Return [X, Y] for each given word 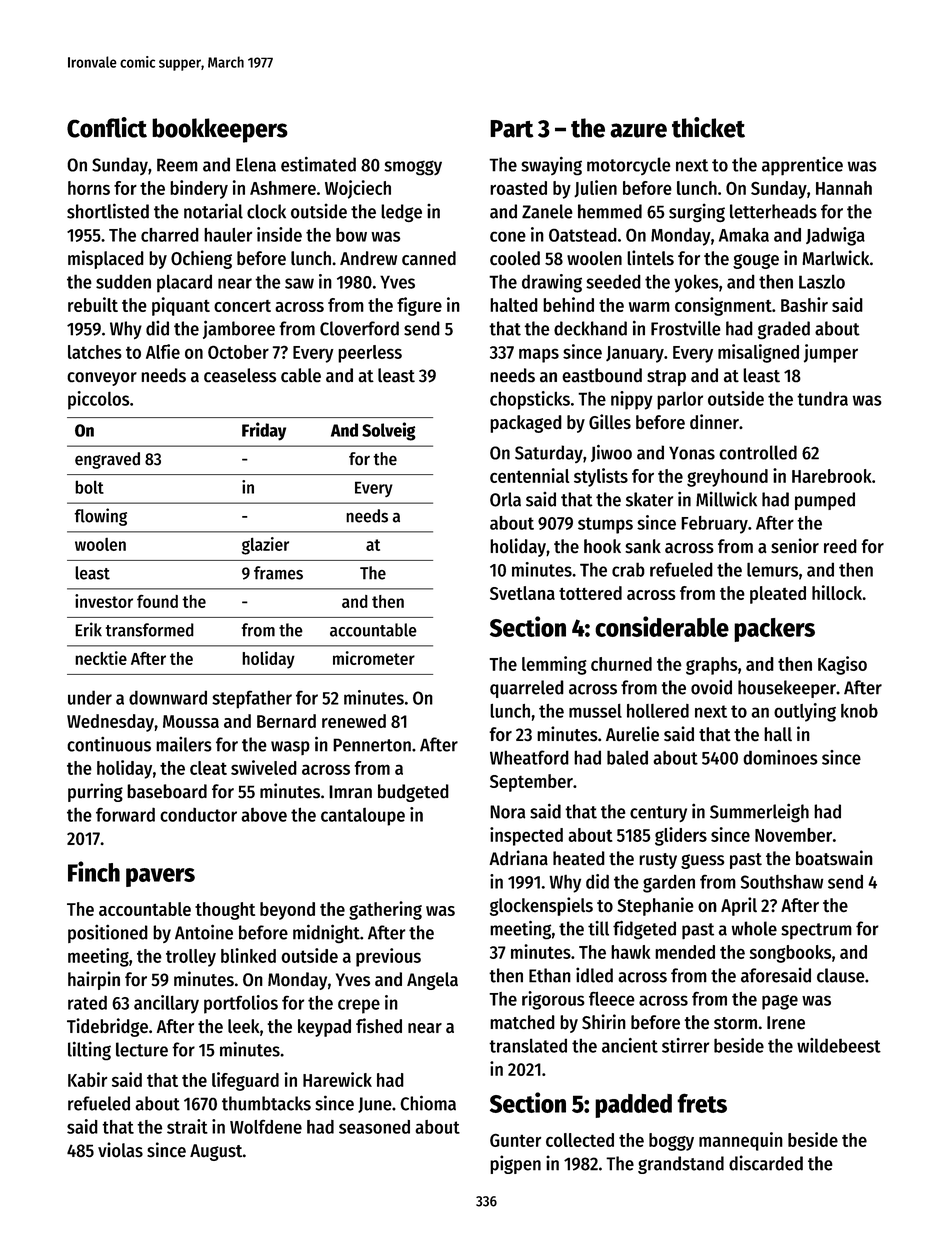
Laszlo [822, 281]
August [216, 1152]
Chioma [428, 1103]
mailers [184, 744]
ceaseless [240, 375]
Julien [595, 189]
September [531, 783]
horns [89, 188]
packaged [526, 424]
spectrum [816, 931]
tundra [822, 398]
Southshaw [782, 881]
